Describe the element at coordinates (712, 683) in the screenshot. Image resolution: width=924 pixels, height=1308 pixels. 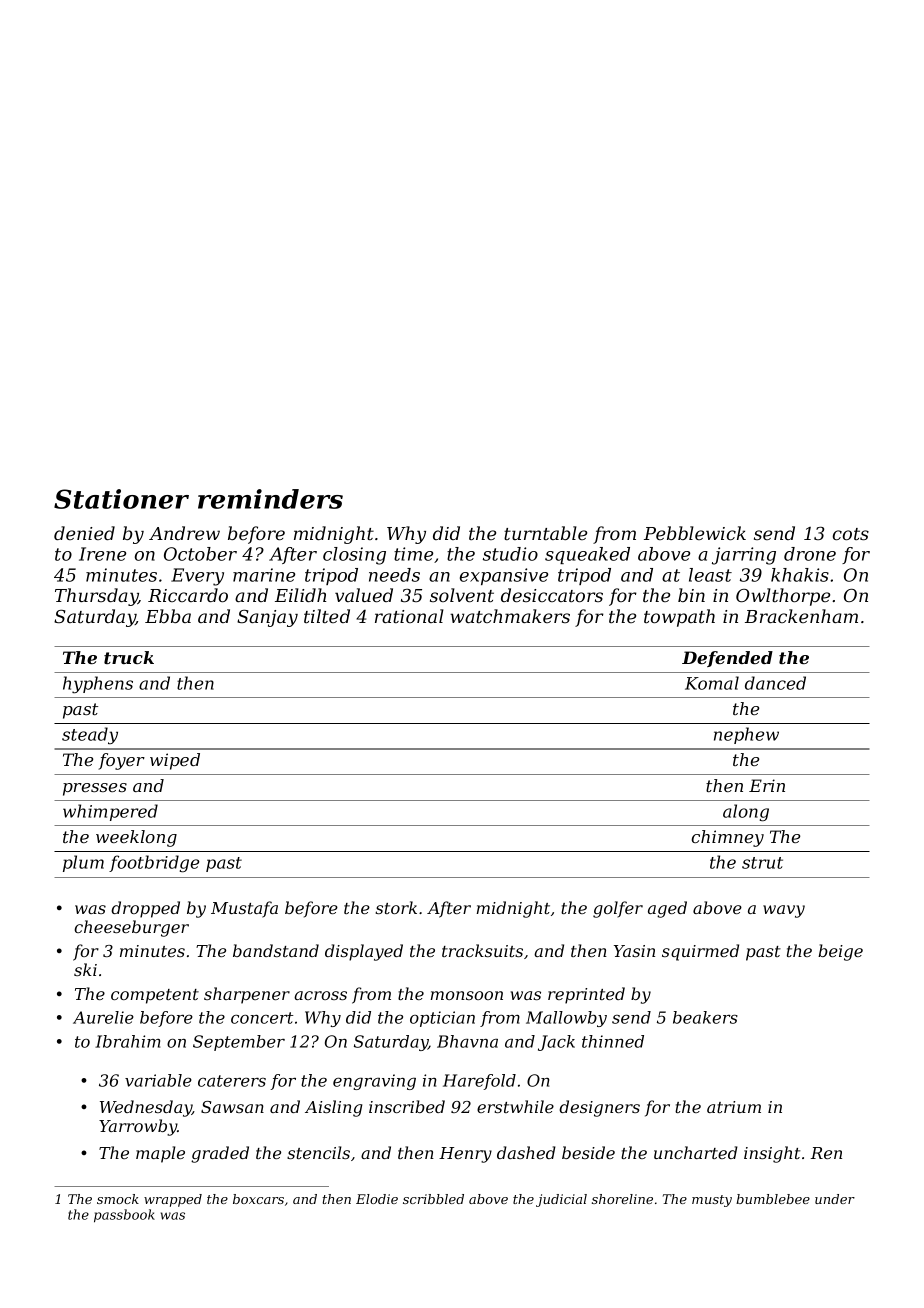
I see `Komal` at that location.
